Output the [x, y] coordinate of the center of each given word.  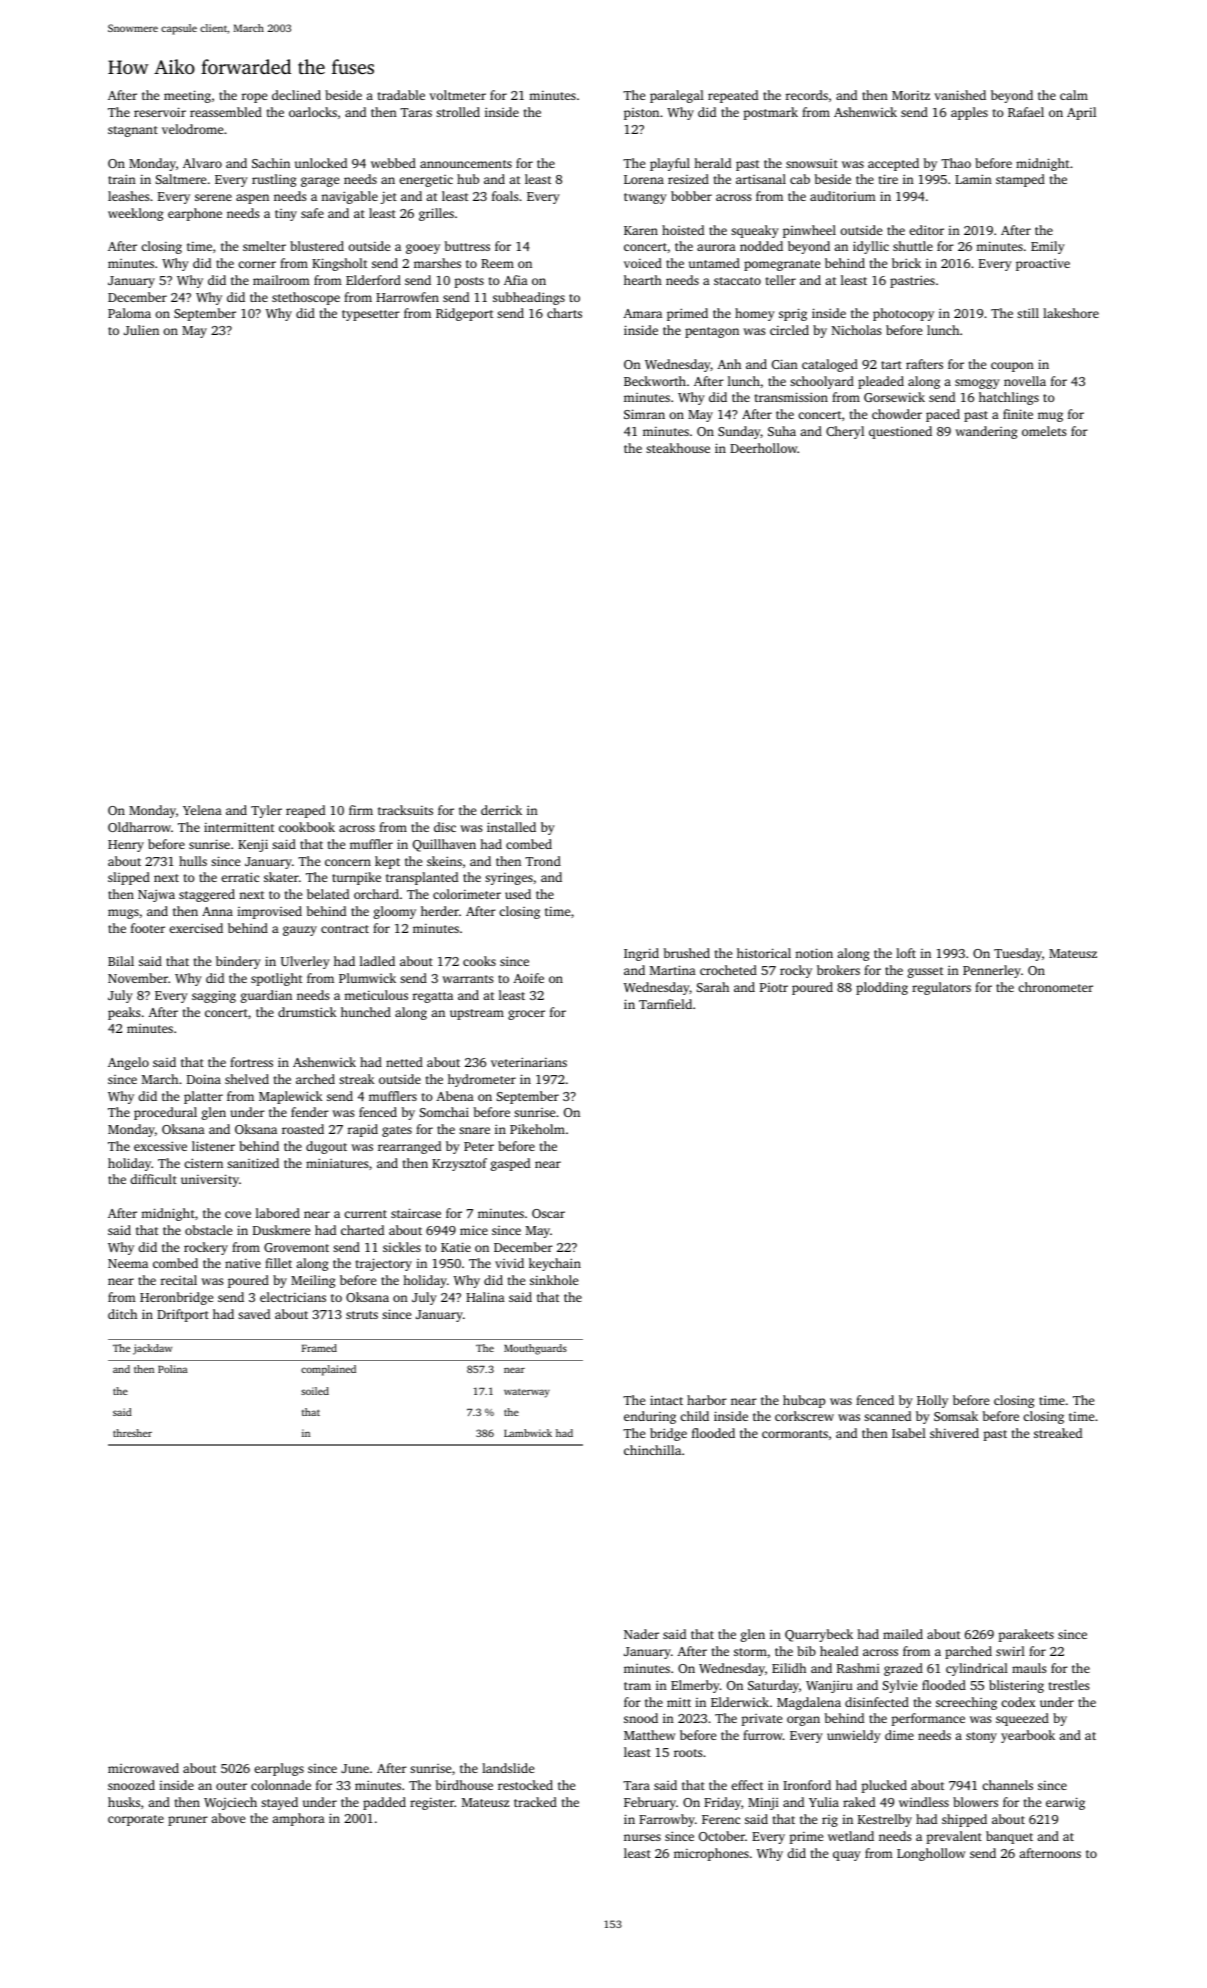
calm [1074, 95]
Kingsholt [339, 264]
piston [641, 114]
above [228, 1818]
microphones [711, 1854]
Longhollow [931, 1854]
